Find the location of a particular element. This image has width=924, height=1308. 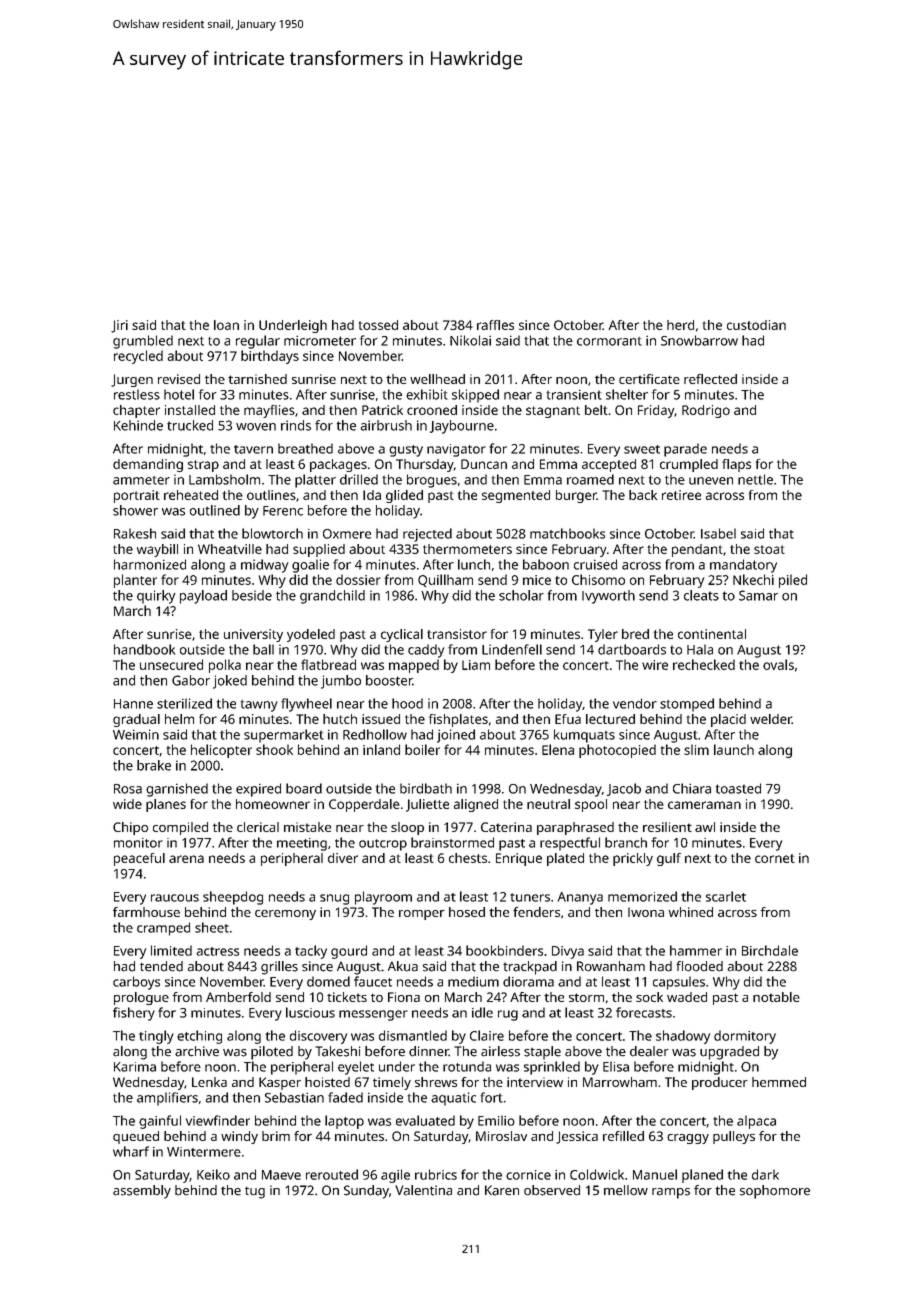

cornet is located at coordinates (775, 858).
